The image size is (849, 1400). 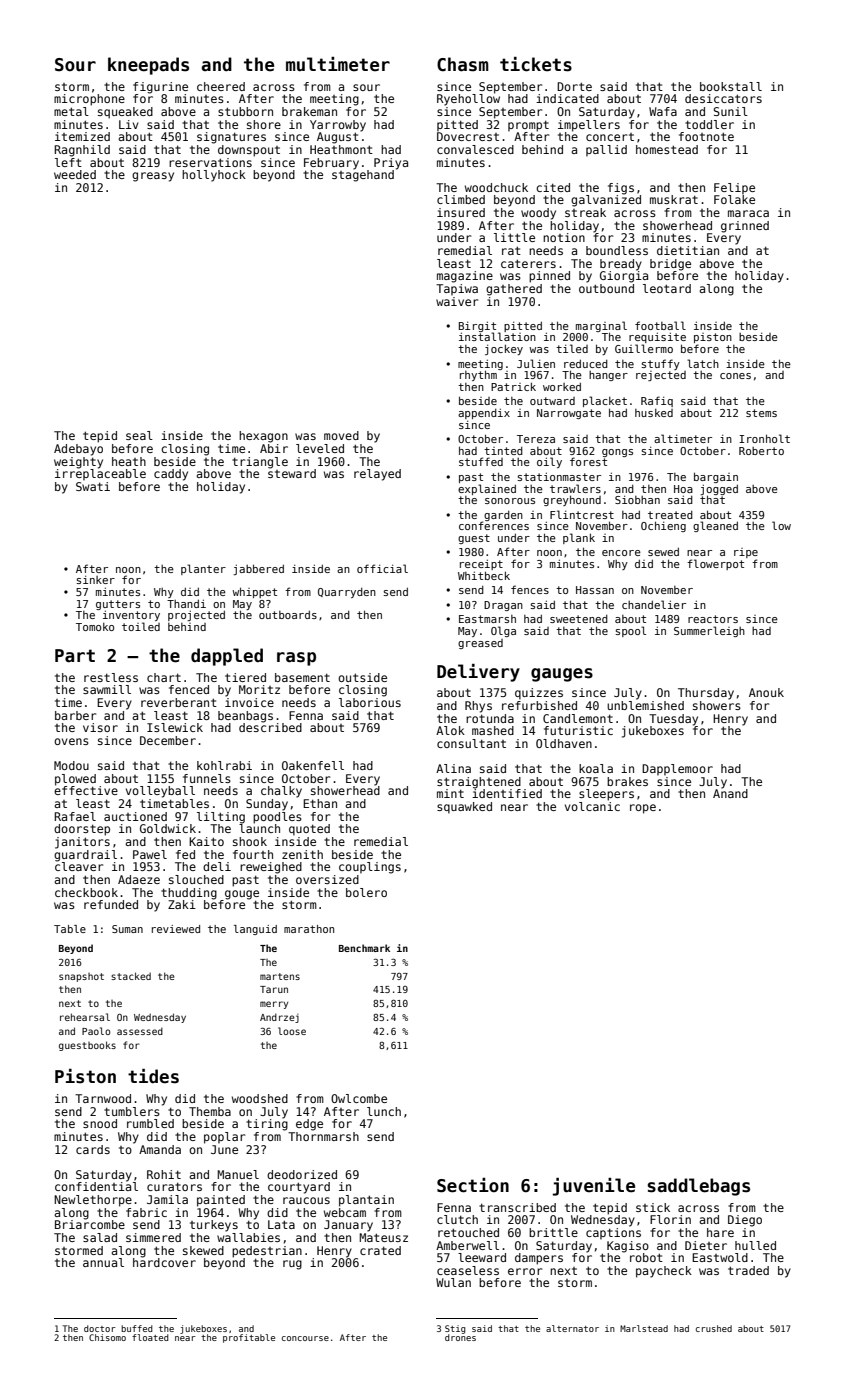 I want to click on juvenile, so click(x=594, y=1187).
